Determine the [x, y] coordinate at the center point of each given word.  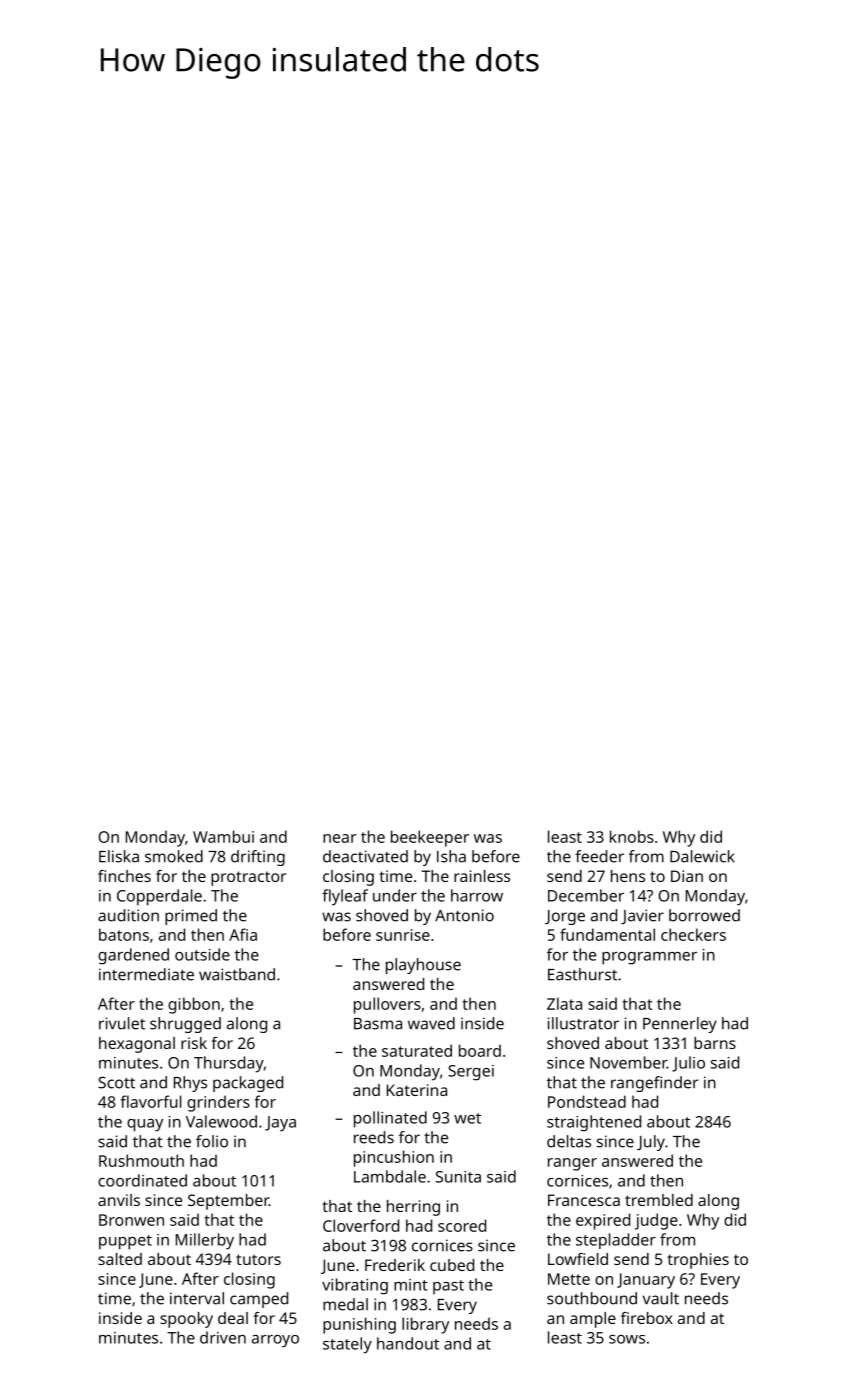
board [480, 1050]
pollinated [390, 1119]
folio [212, 1141]
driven [223, 1337]
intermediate [146, 974]
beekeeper [430, 838]
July [651, 1143]
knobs [632, 836]
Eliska [119, 856]
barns [715, 1043]
